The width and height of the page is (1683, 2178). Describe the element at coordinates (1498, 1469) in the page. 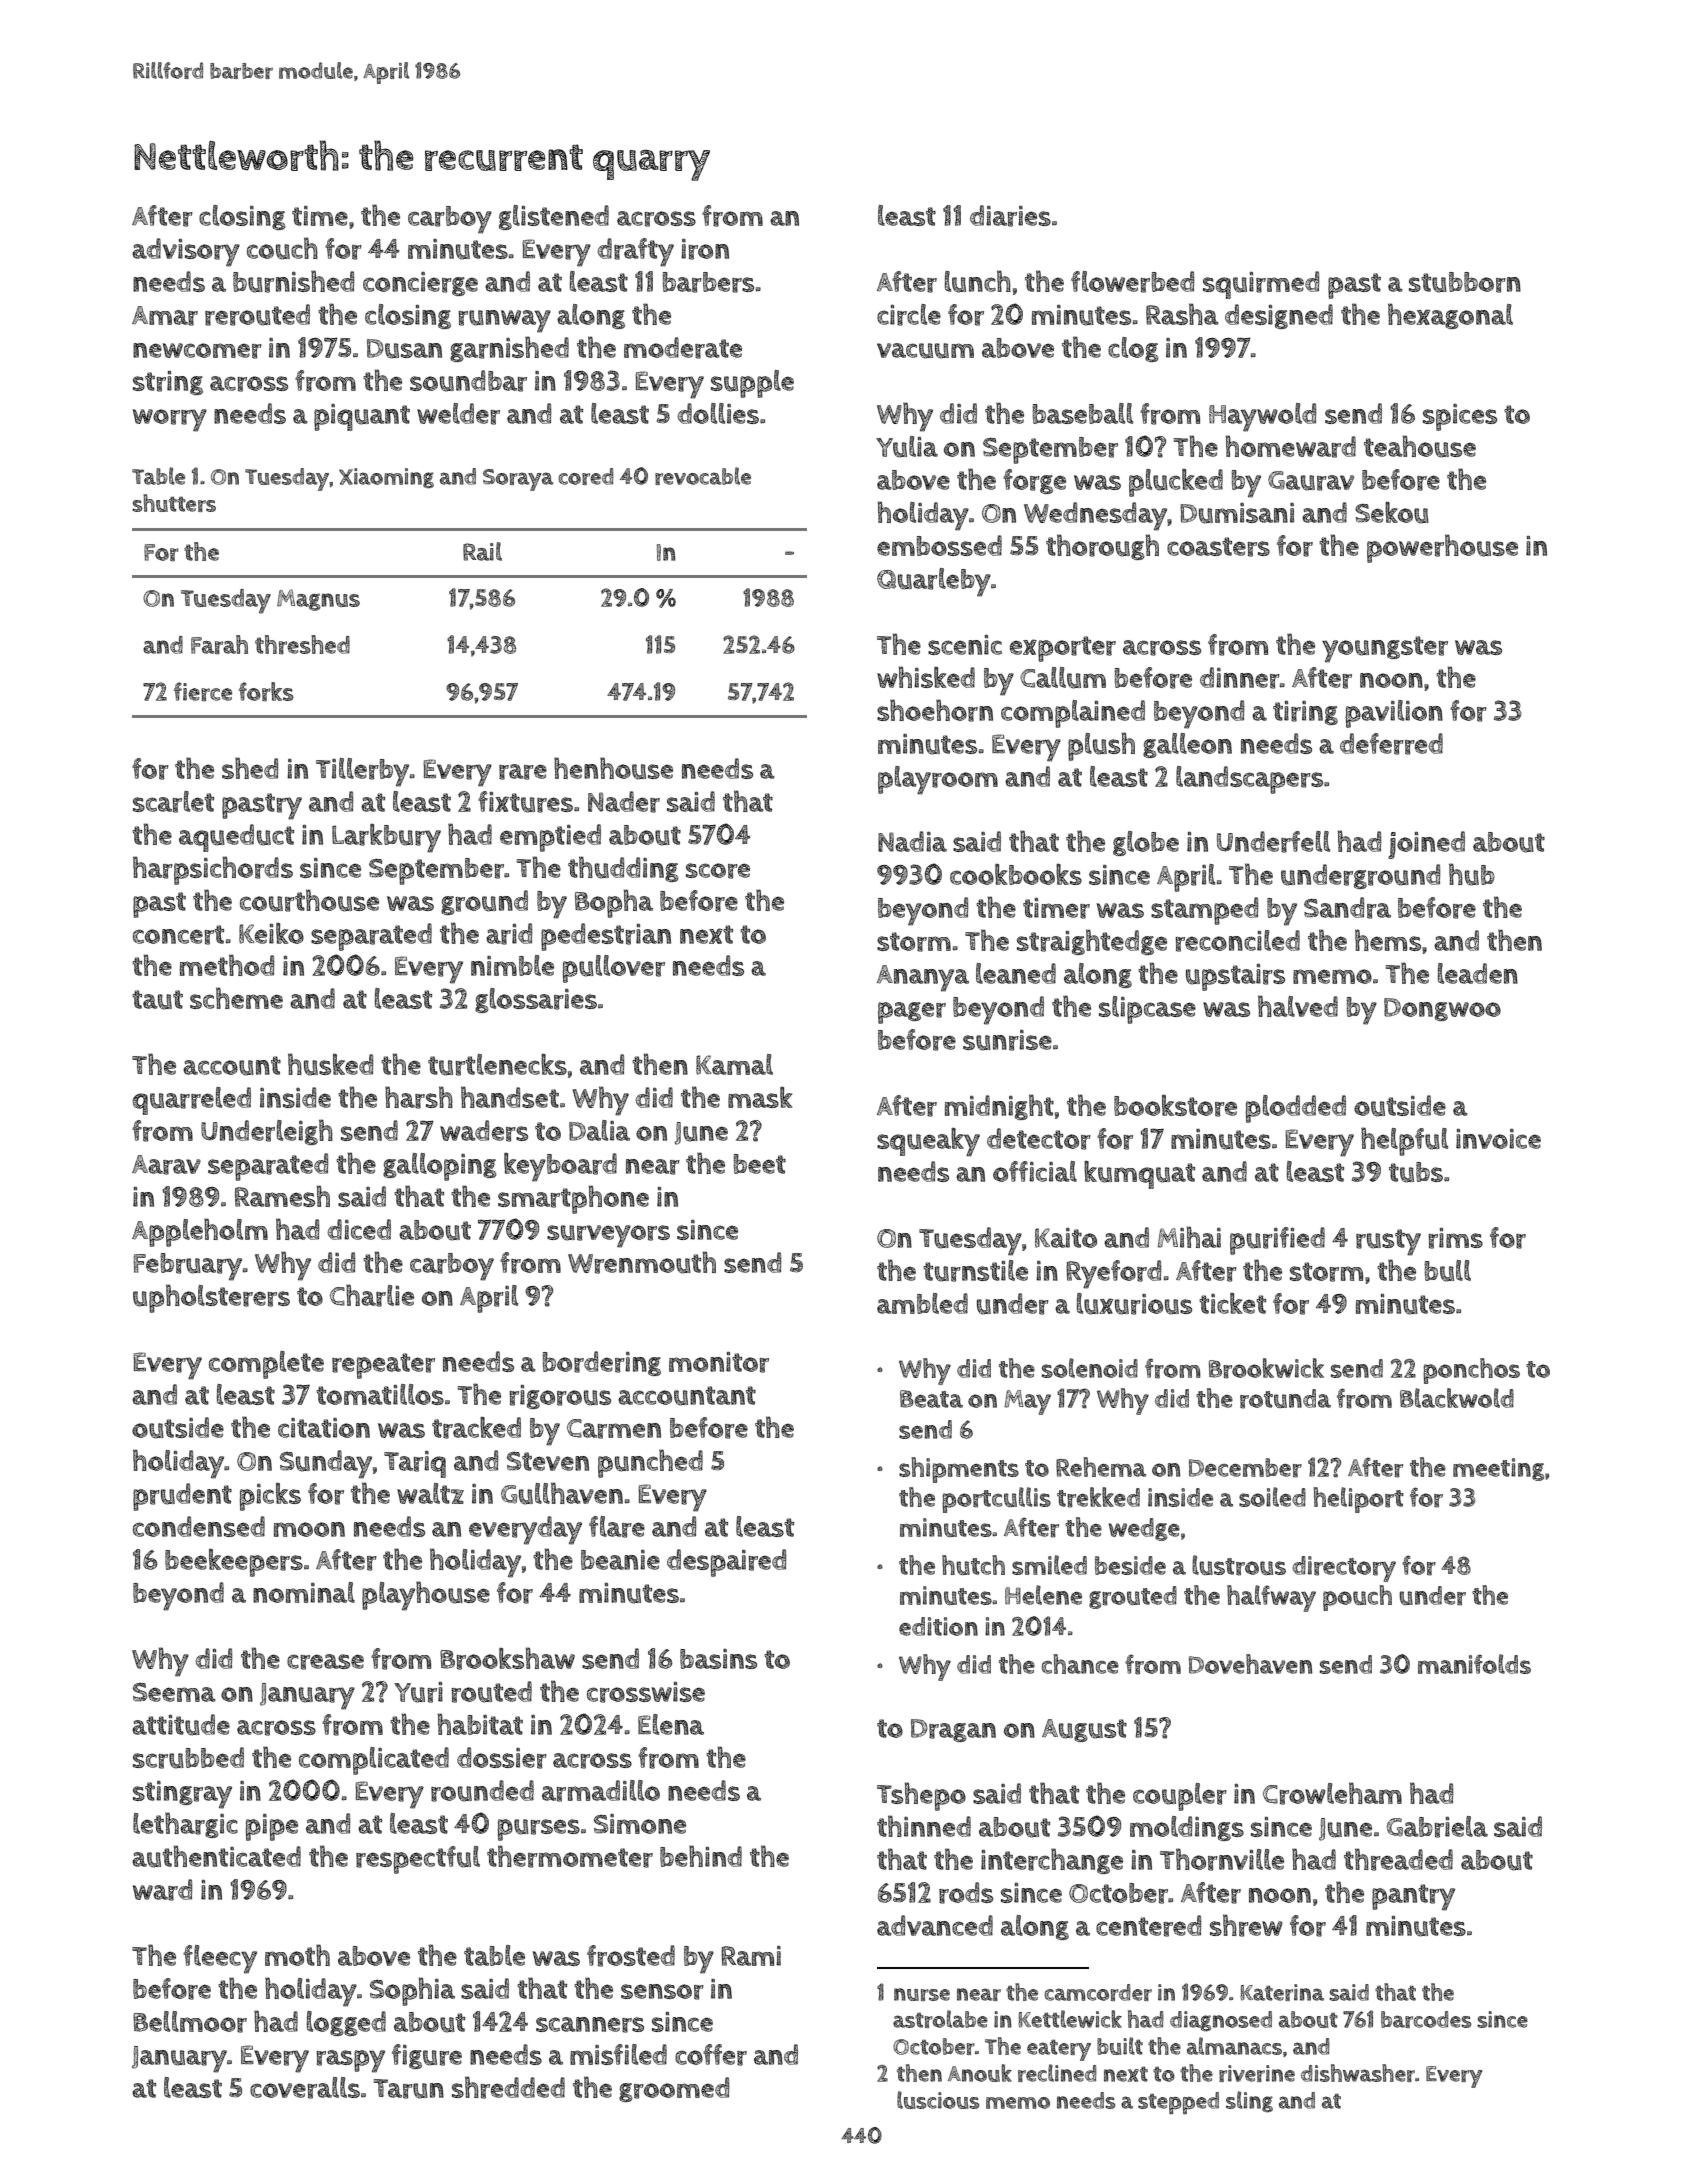

I see `meeting` at that location.
